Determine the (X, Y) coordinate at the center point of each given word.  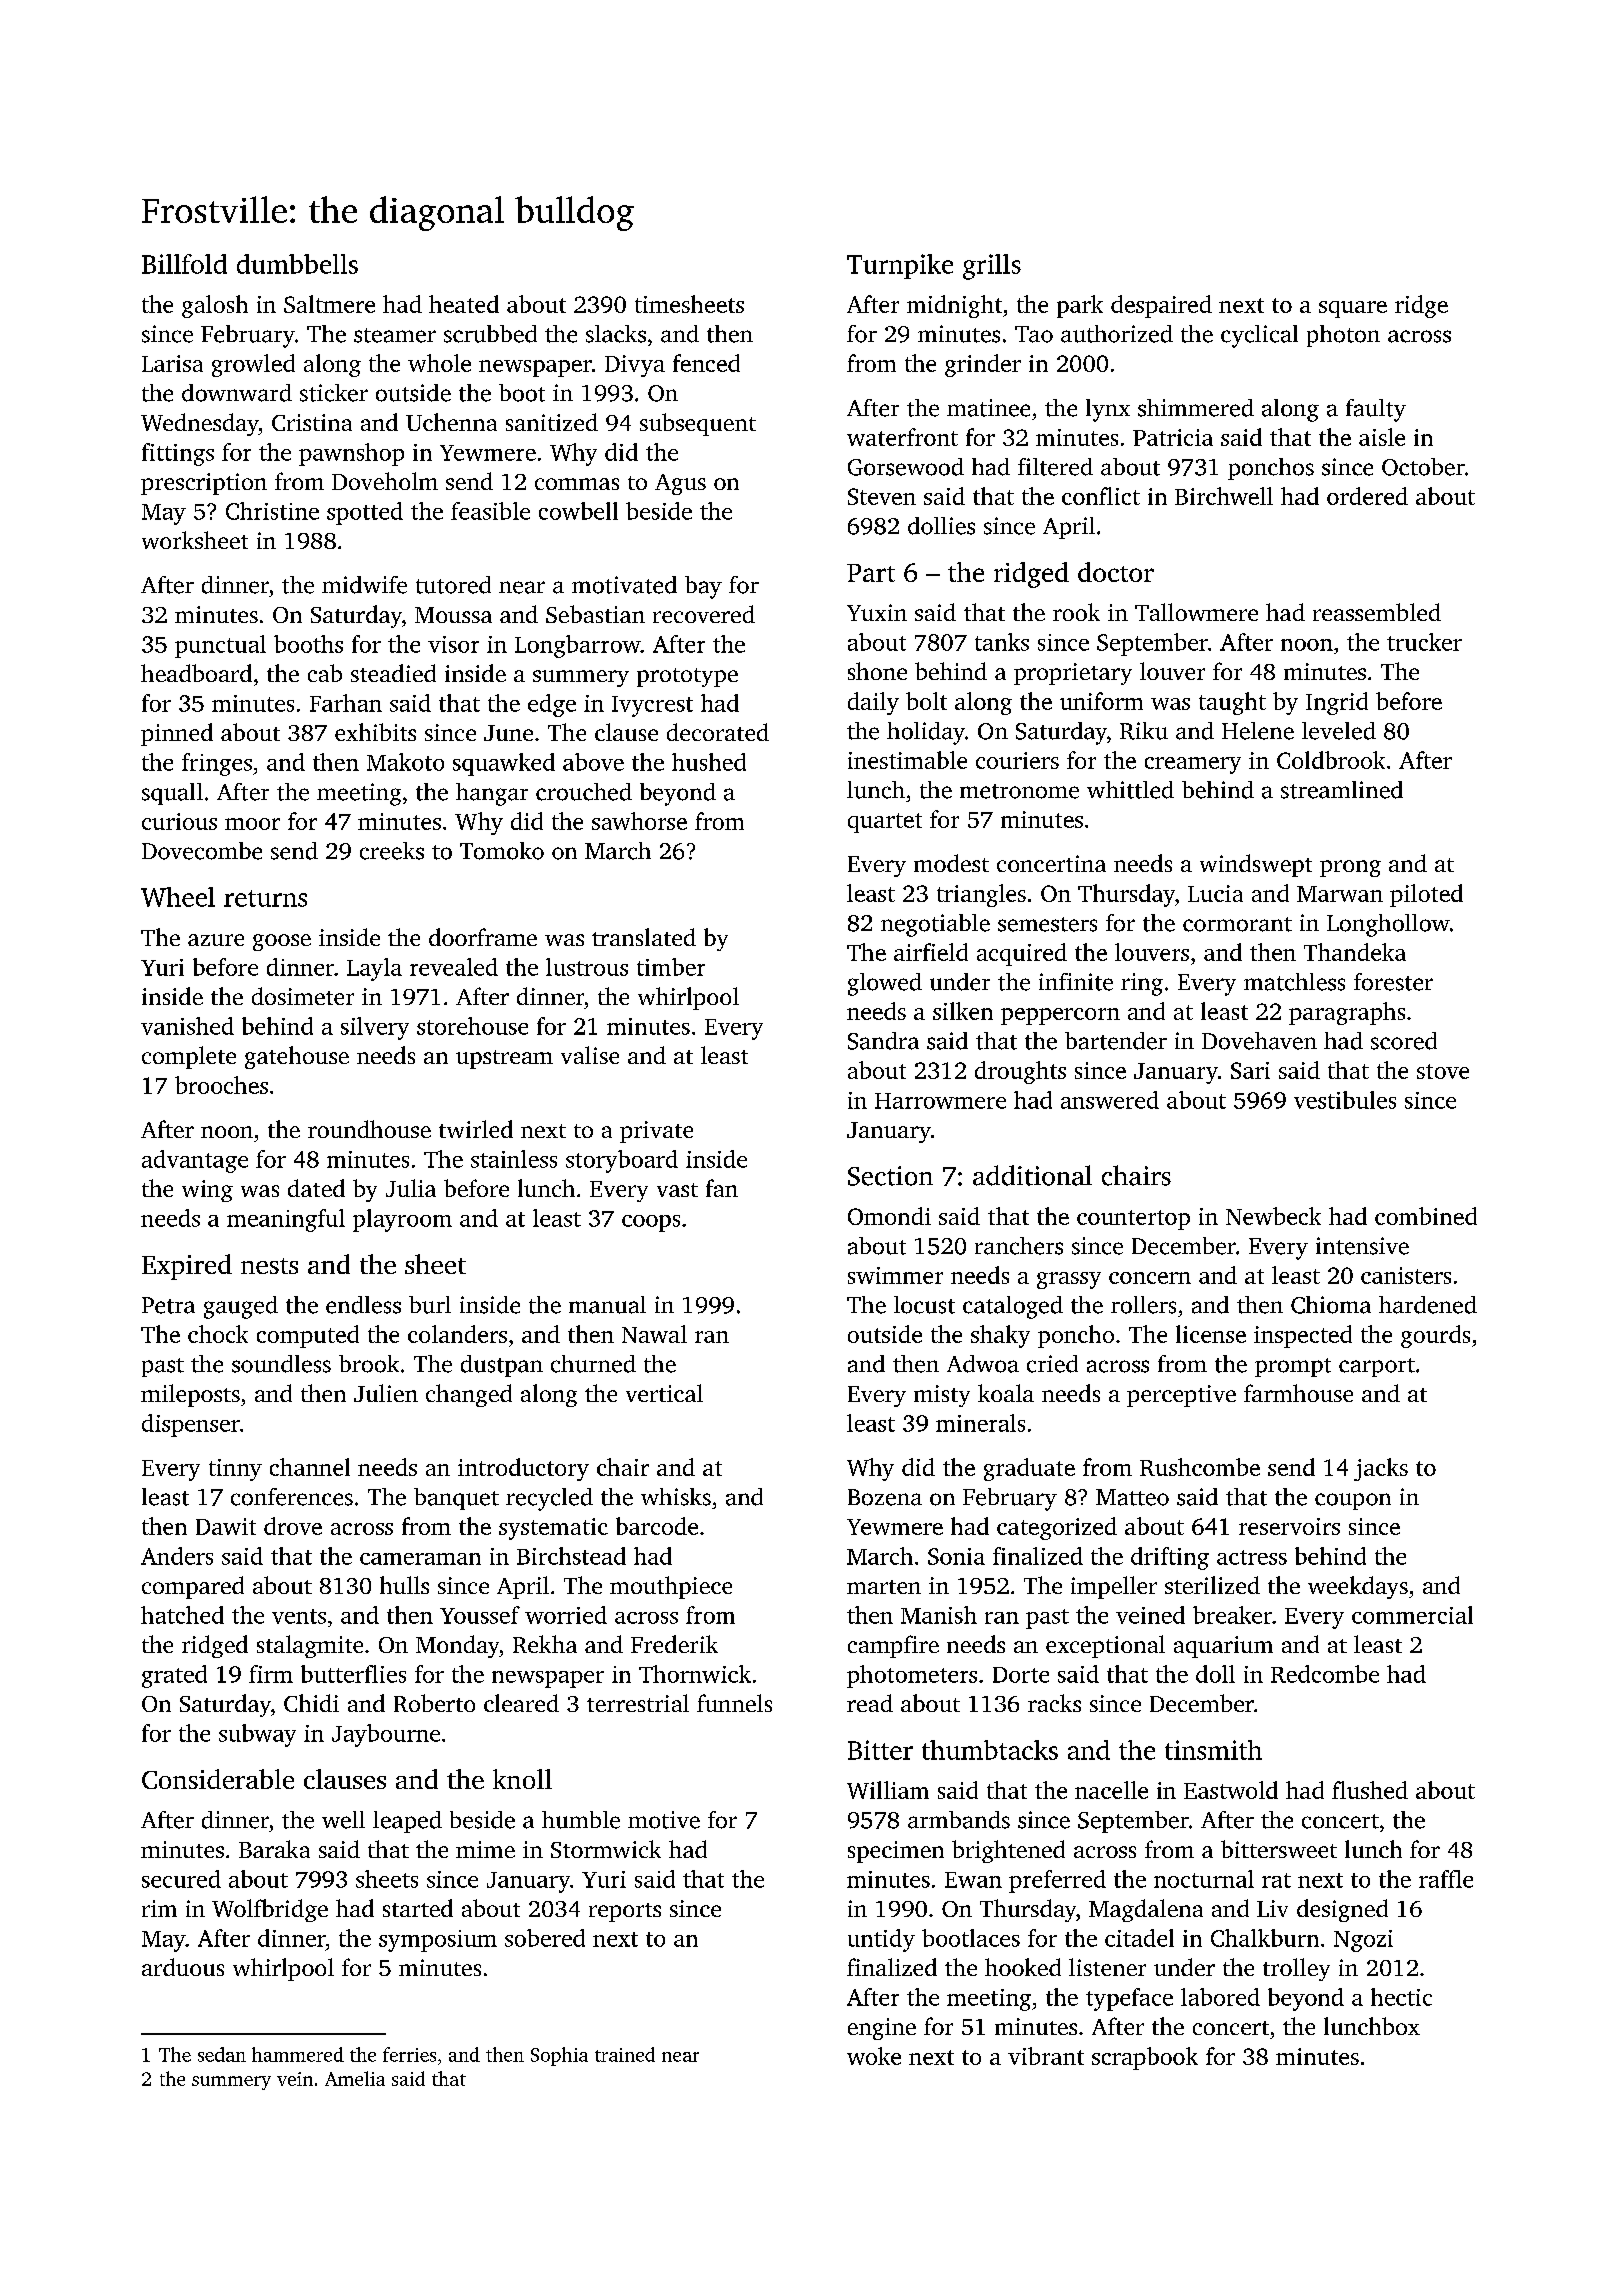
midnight (954, 306)
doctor (1116, 572)
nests (269, 1266)
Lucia (1215, 893)
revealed (454, 967)
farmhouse (1298, 1393)
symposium (438, 1941)
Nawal (654, 1334)
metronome (1019, 791)
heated (464, 304)
